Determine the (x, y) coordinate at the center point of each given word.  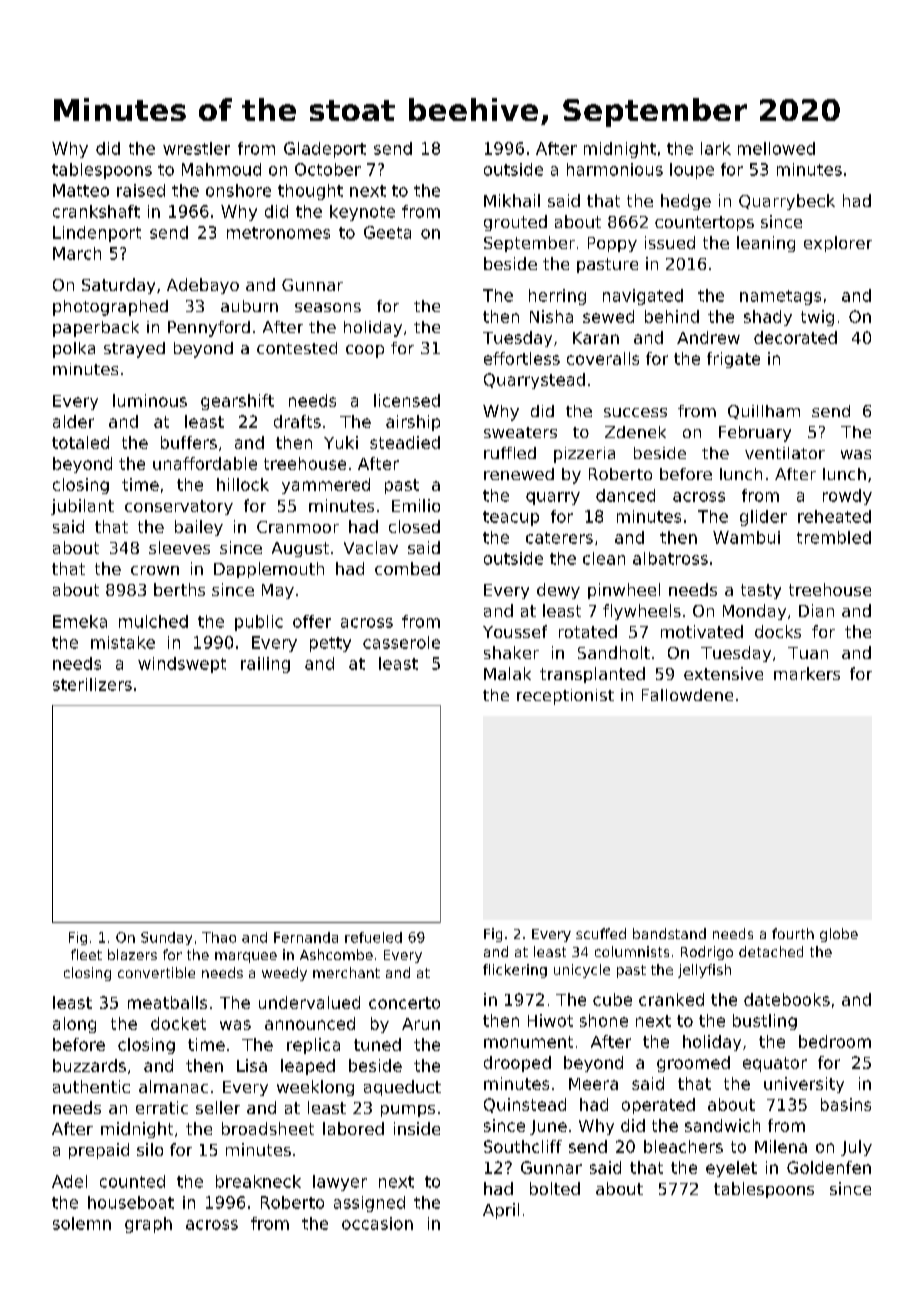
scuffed (601, 933)
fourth (793, 933)
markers (807, 673)
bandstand (669, 933)
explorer (838, 244)
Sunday (166, 938)
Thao (219, 937)
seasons (328, 307)
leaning (766, 244)
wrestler (196, 148)
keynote (362, 213)
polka (74, 350)
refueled (373, 937)
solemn (82, 1223)
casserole (401, 642)
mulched (153, 621)
